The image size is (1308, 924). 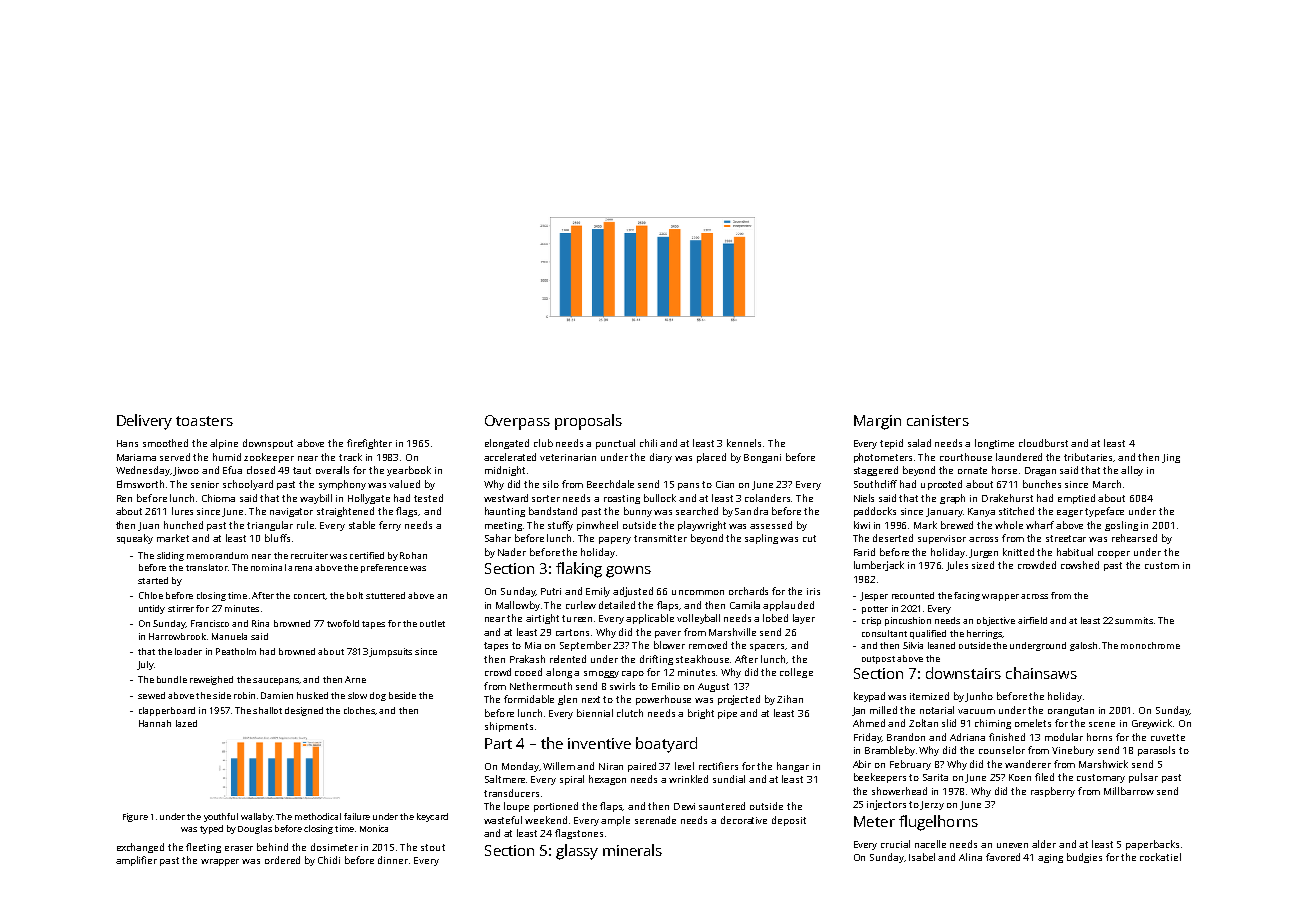 What do you see at coordinates (355, 595) in the document?
I see `bolt` at bounding box center [355, 595].
